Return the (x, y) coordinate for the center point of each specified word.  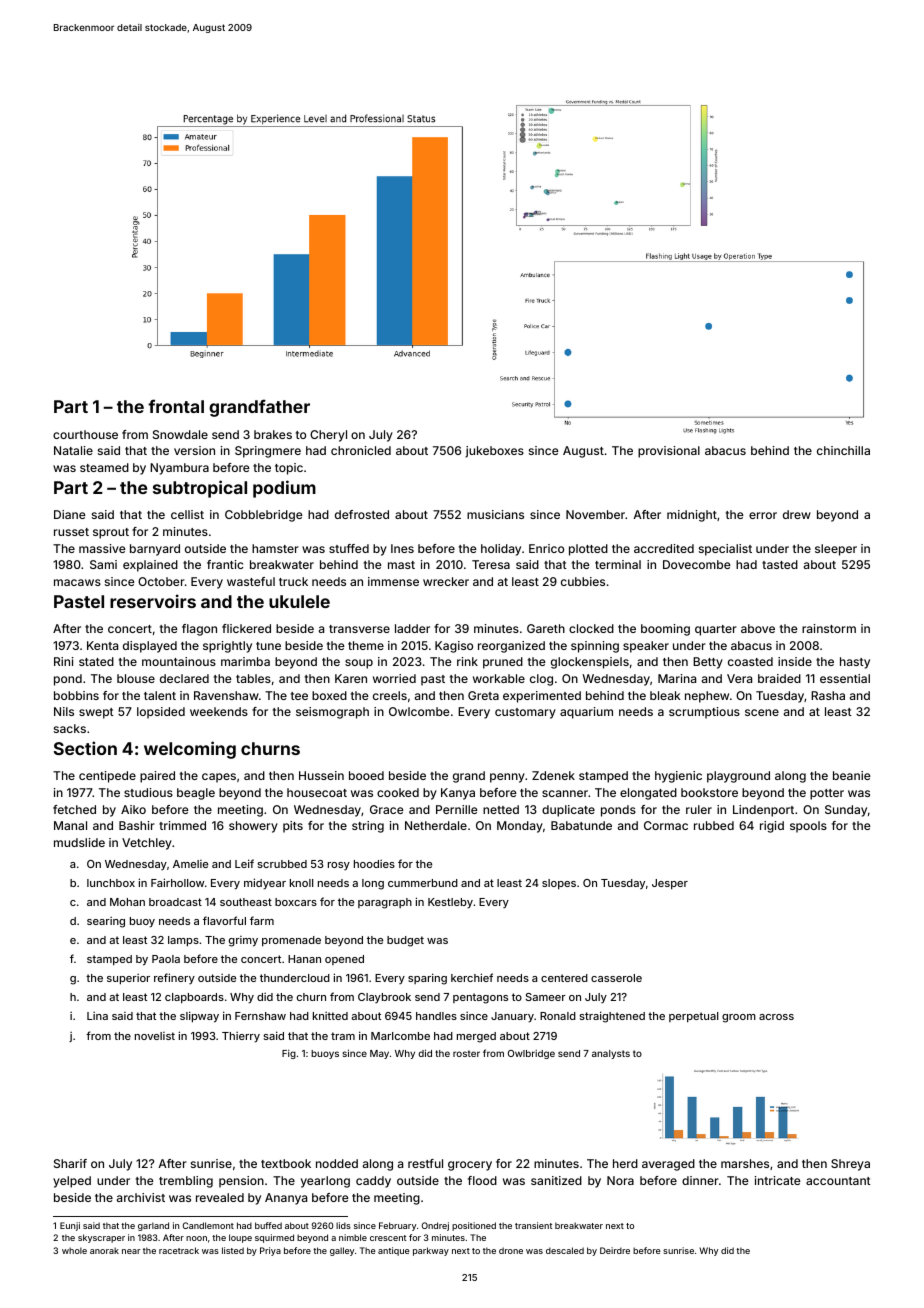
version (194, 450)
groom (739, 1018)
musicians (495, 514)
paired (157, 777)
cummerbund (423, 883)
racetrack (179, 1250)
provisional (669, 452)
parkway (431, 1251)
